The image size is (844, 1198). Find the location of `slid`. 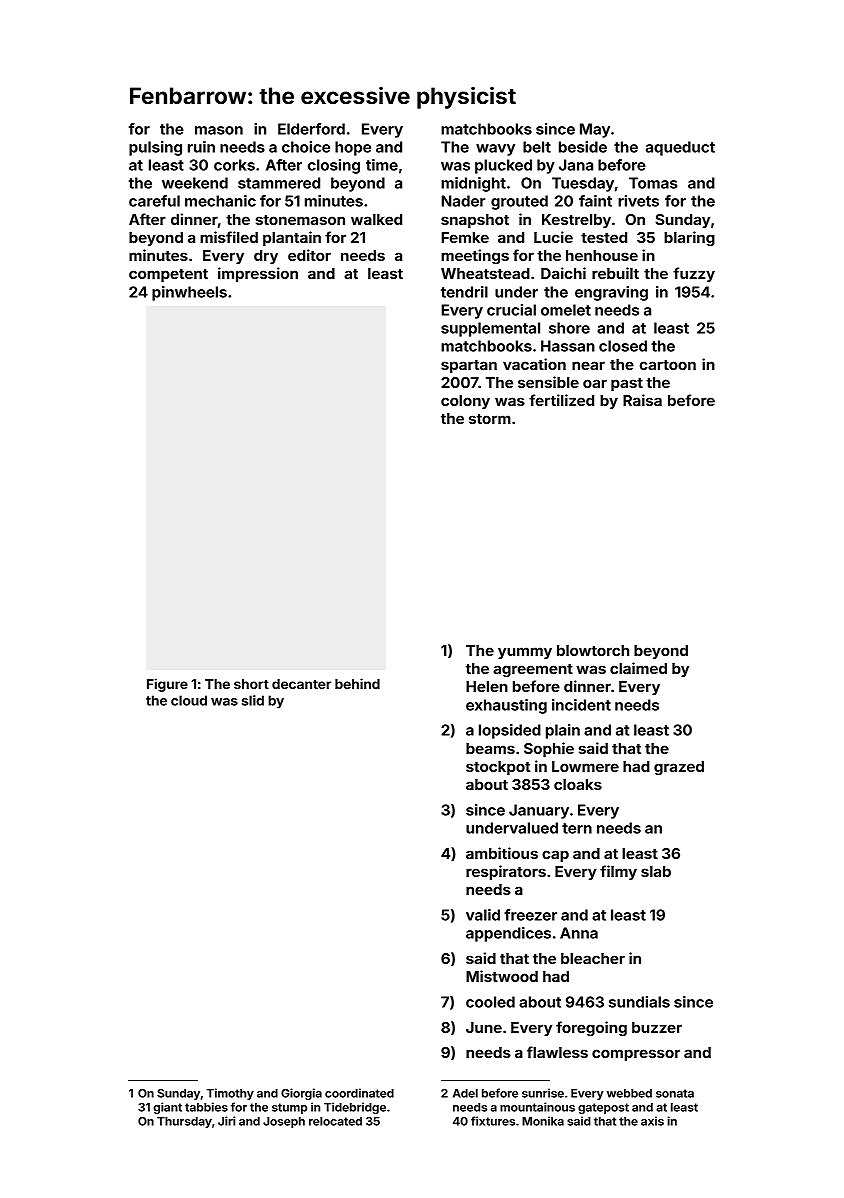

slid is located at coordinates (253, 700).
